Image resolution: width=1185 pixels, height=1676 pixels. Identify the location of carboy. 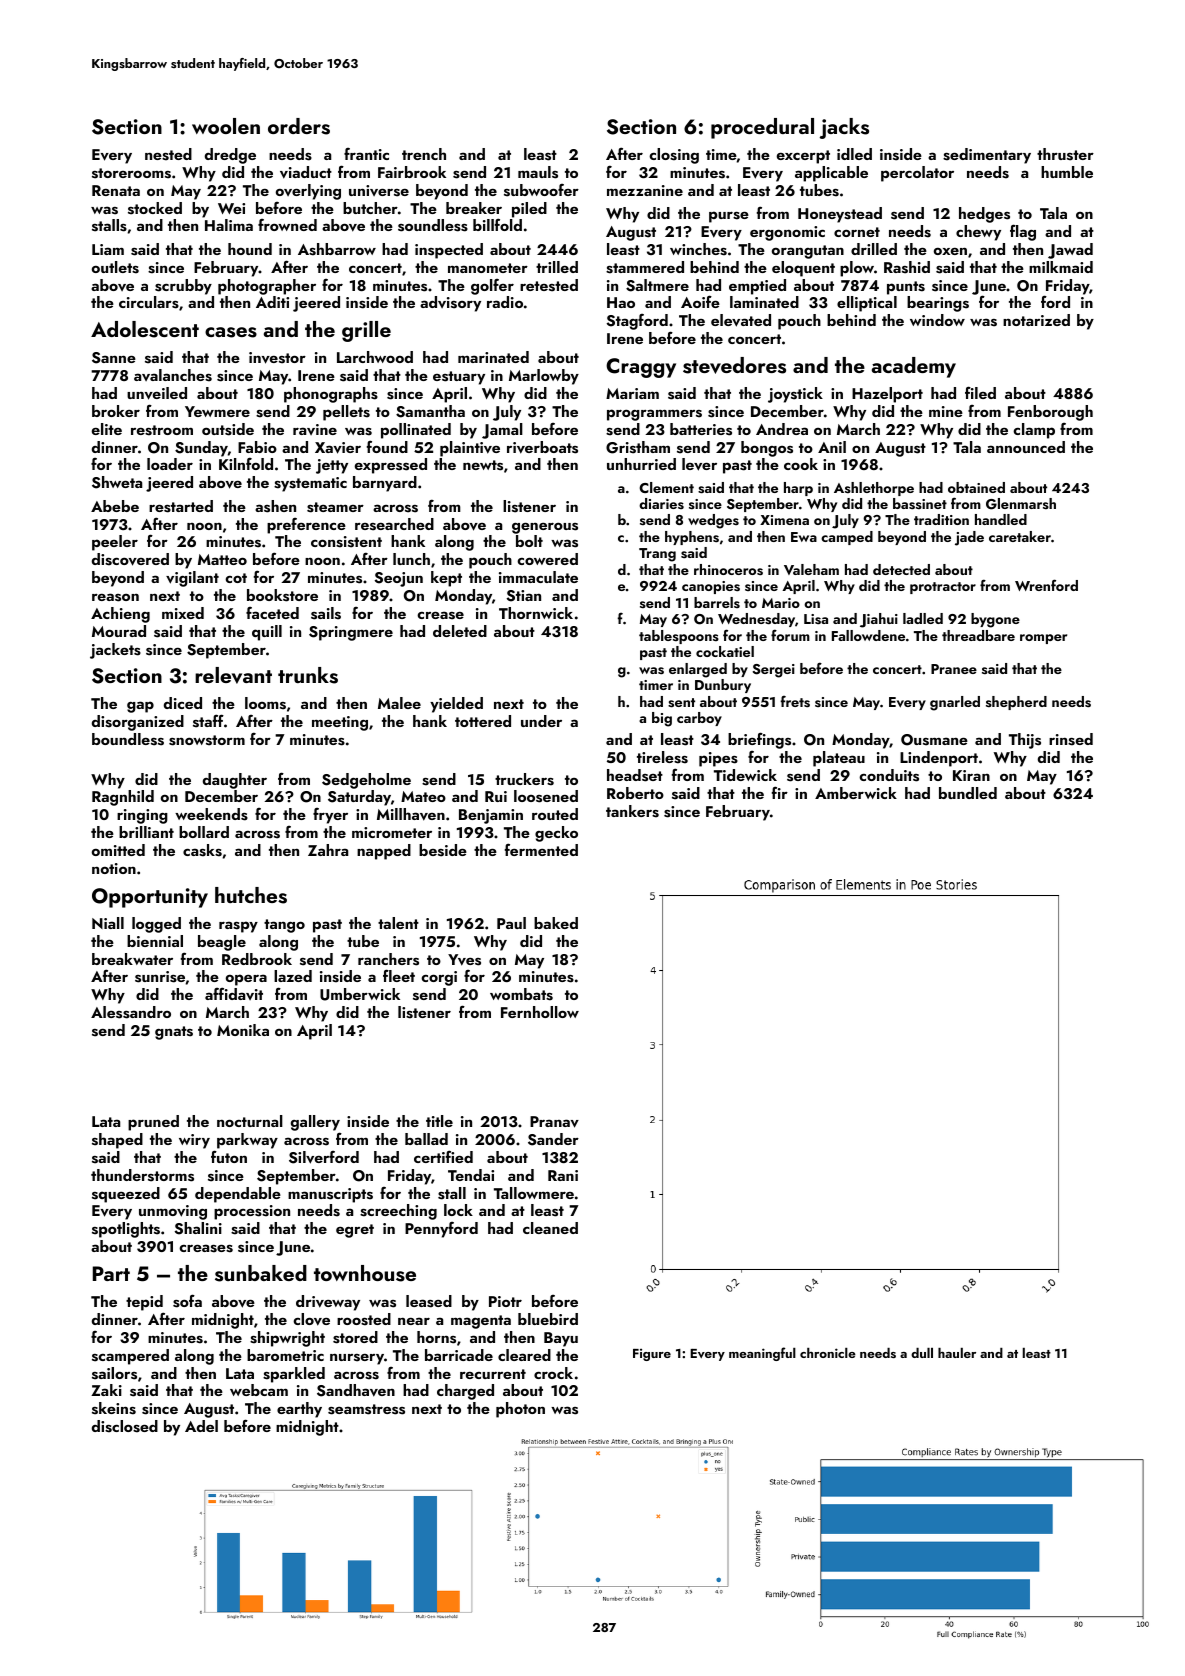
(699, 719).
